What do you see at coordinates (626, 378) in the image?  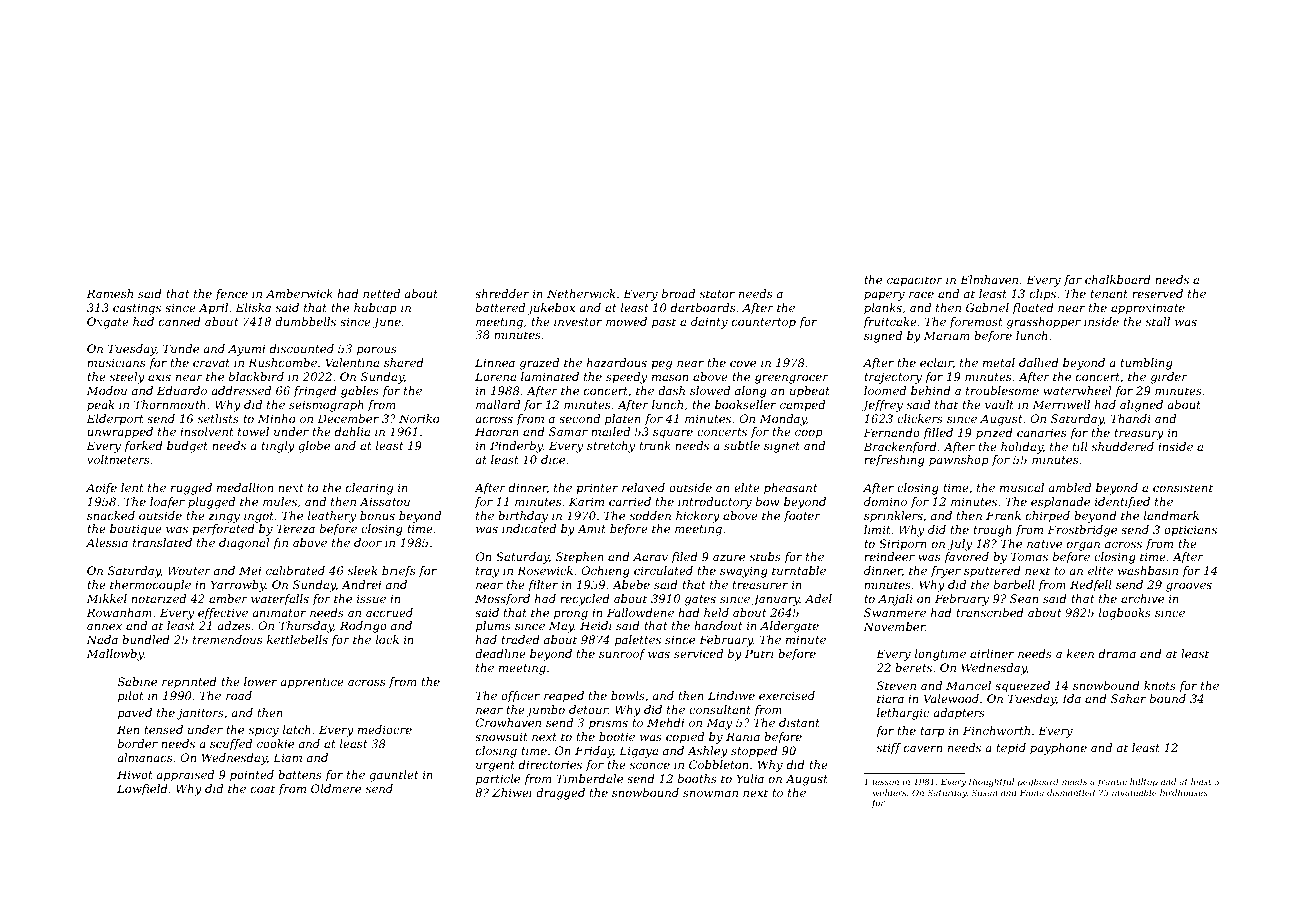 I see `speedy` at bounding box center [626, 378].
